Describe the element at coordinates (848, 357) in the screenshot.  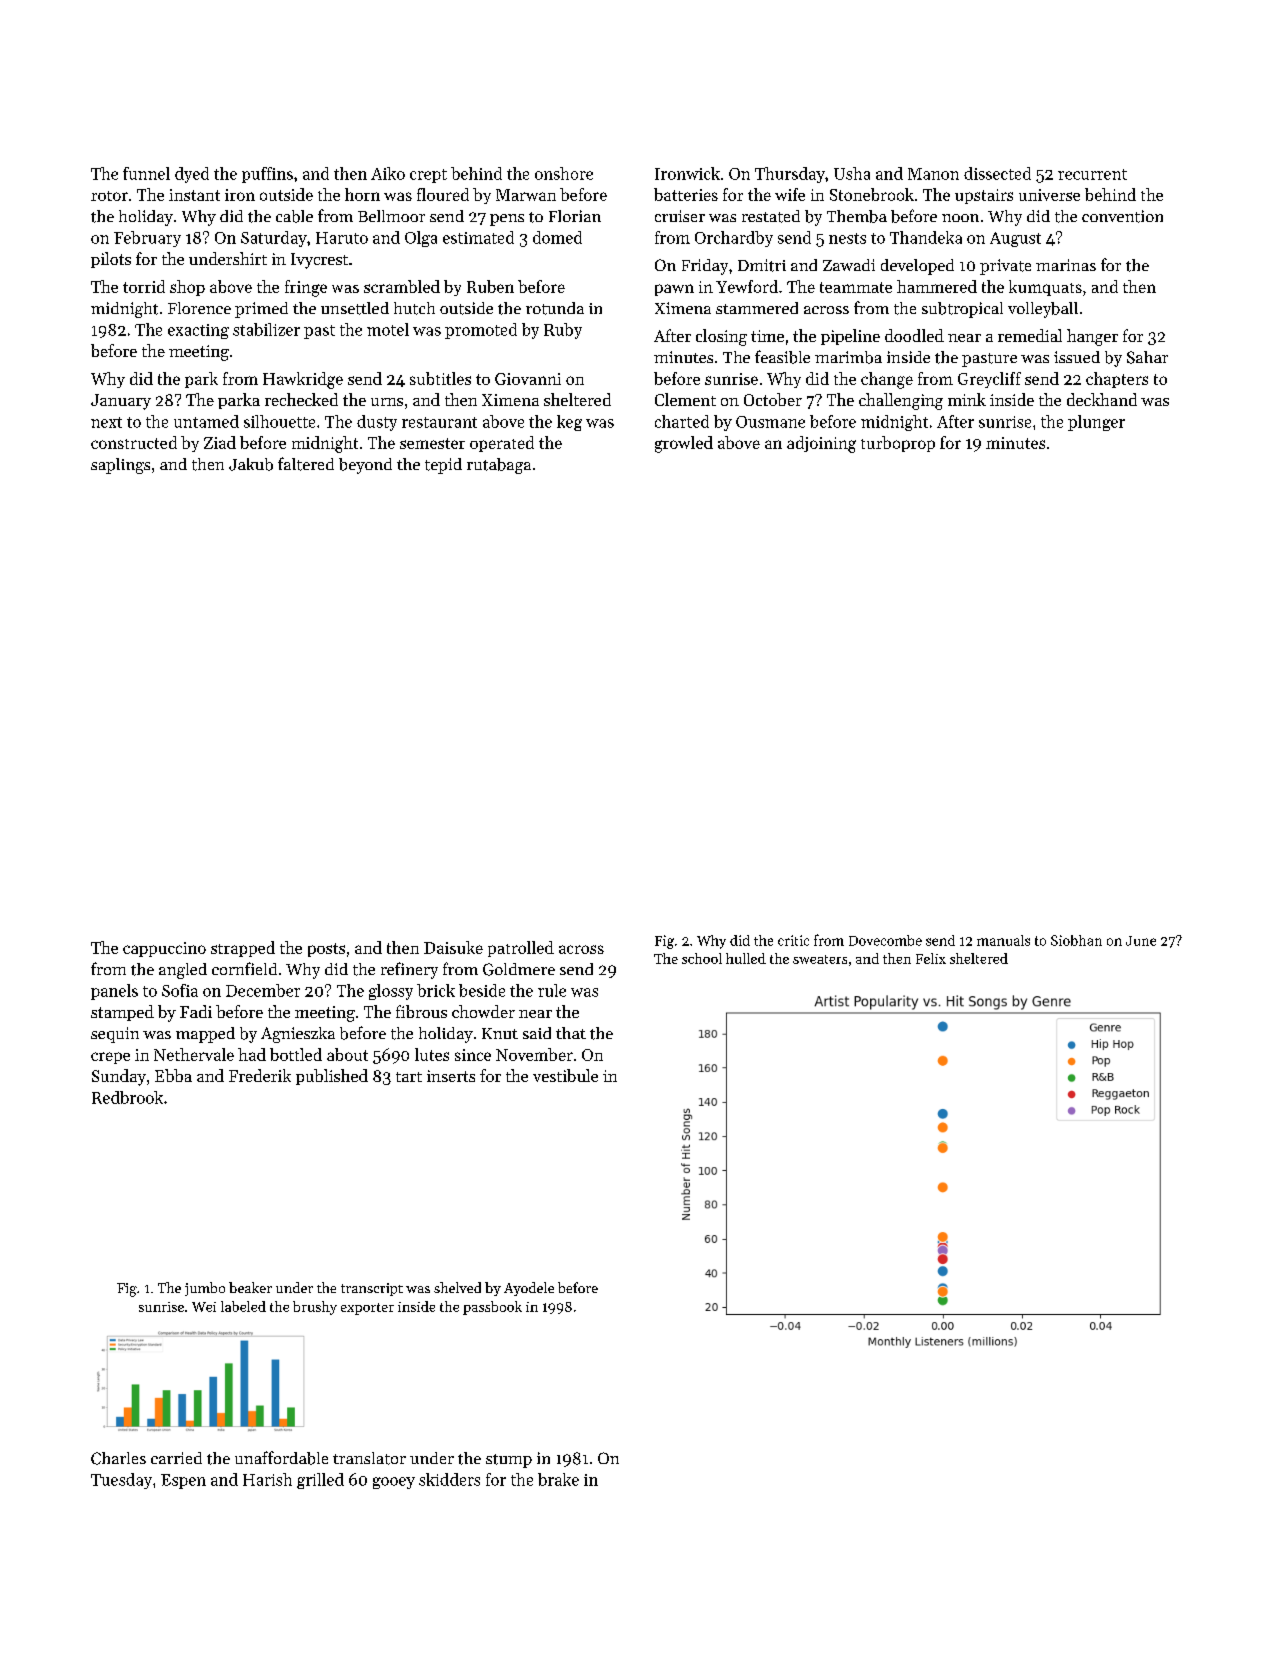
I see `marimba` at that location.
